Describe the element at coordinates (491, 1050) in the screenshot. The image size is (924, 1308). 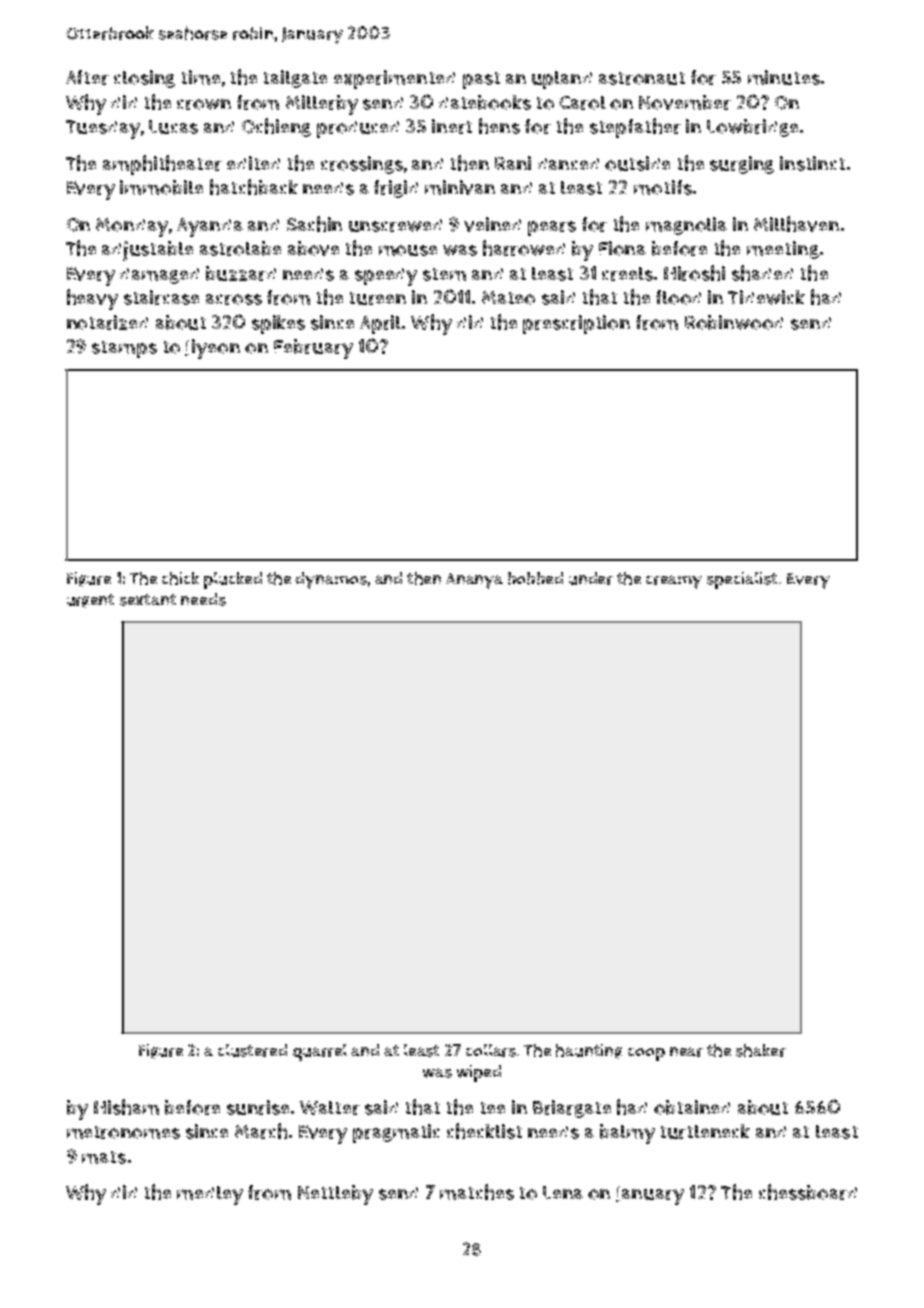
I see `collars` at that location.
